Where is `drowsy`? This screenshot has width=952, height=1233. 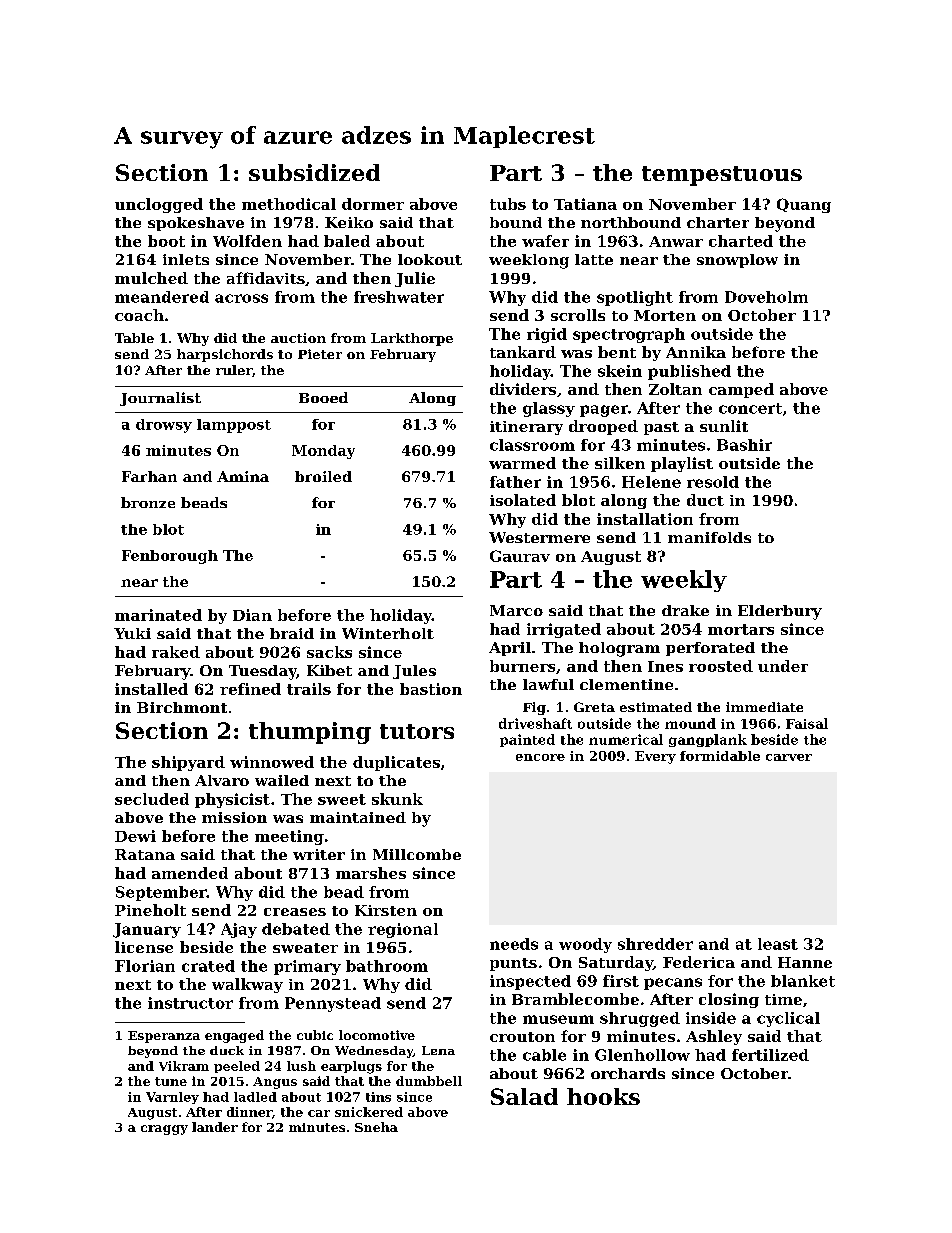 drowsy is located at coordinates (164, 426).
